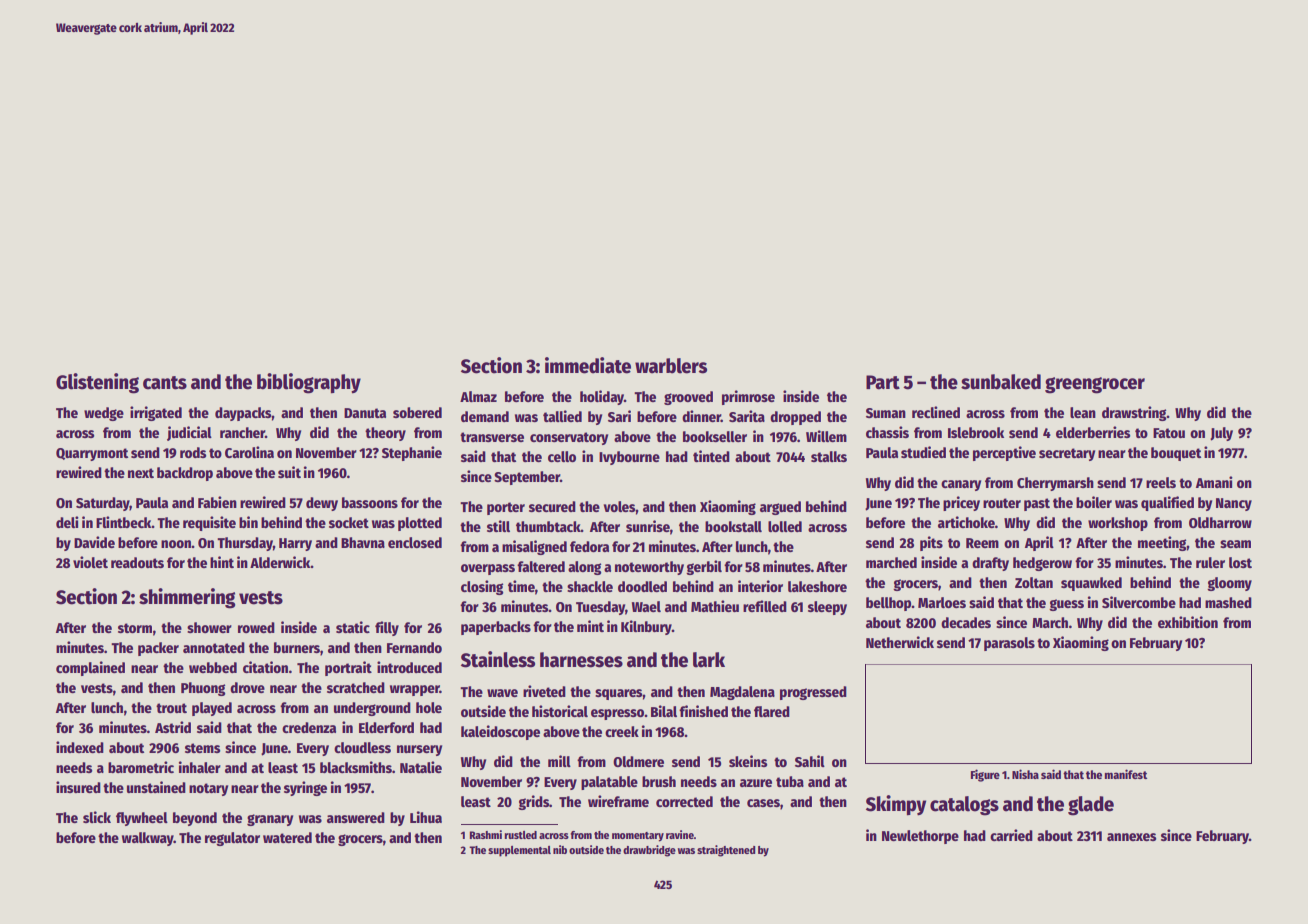  Describe the element at coordinates (602, 397) in the screenshot. I see `holiday` at that location.
